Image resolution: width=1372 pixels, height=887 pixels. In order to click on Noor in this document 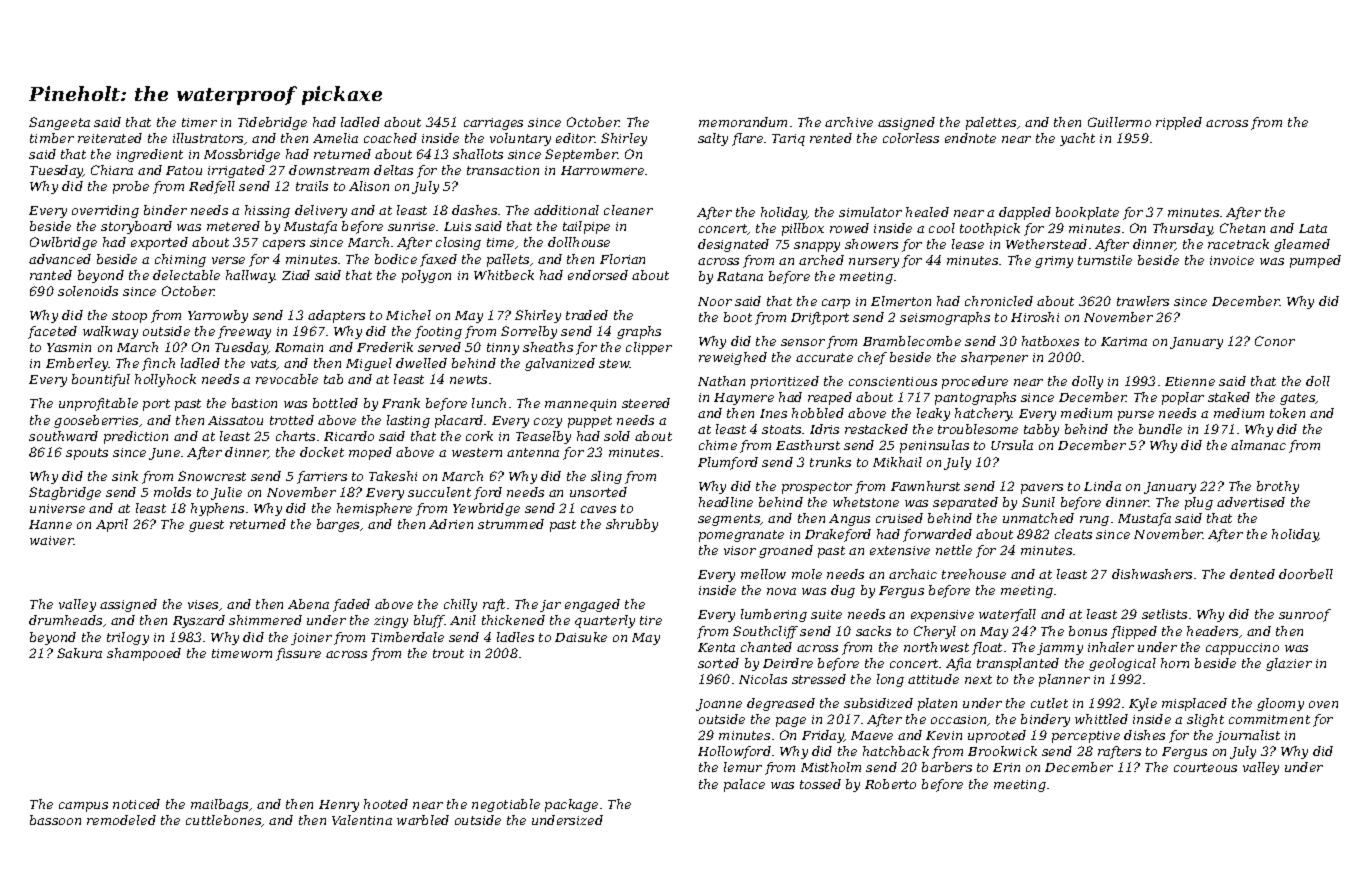, I will do `click(715, 301)`.
